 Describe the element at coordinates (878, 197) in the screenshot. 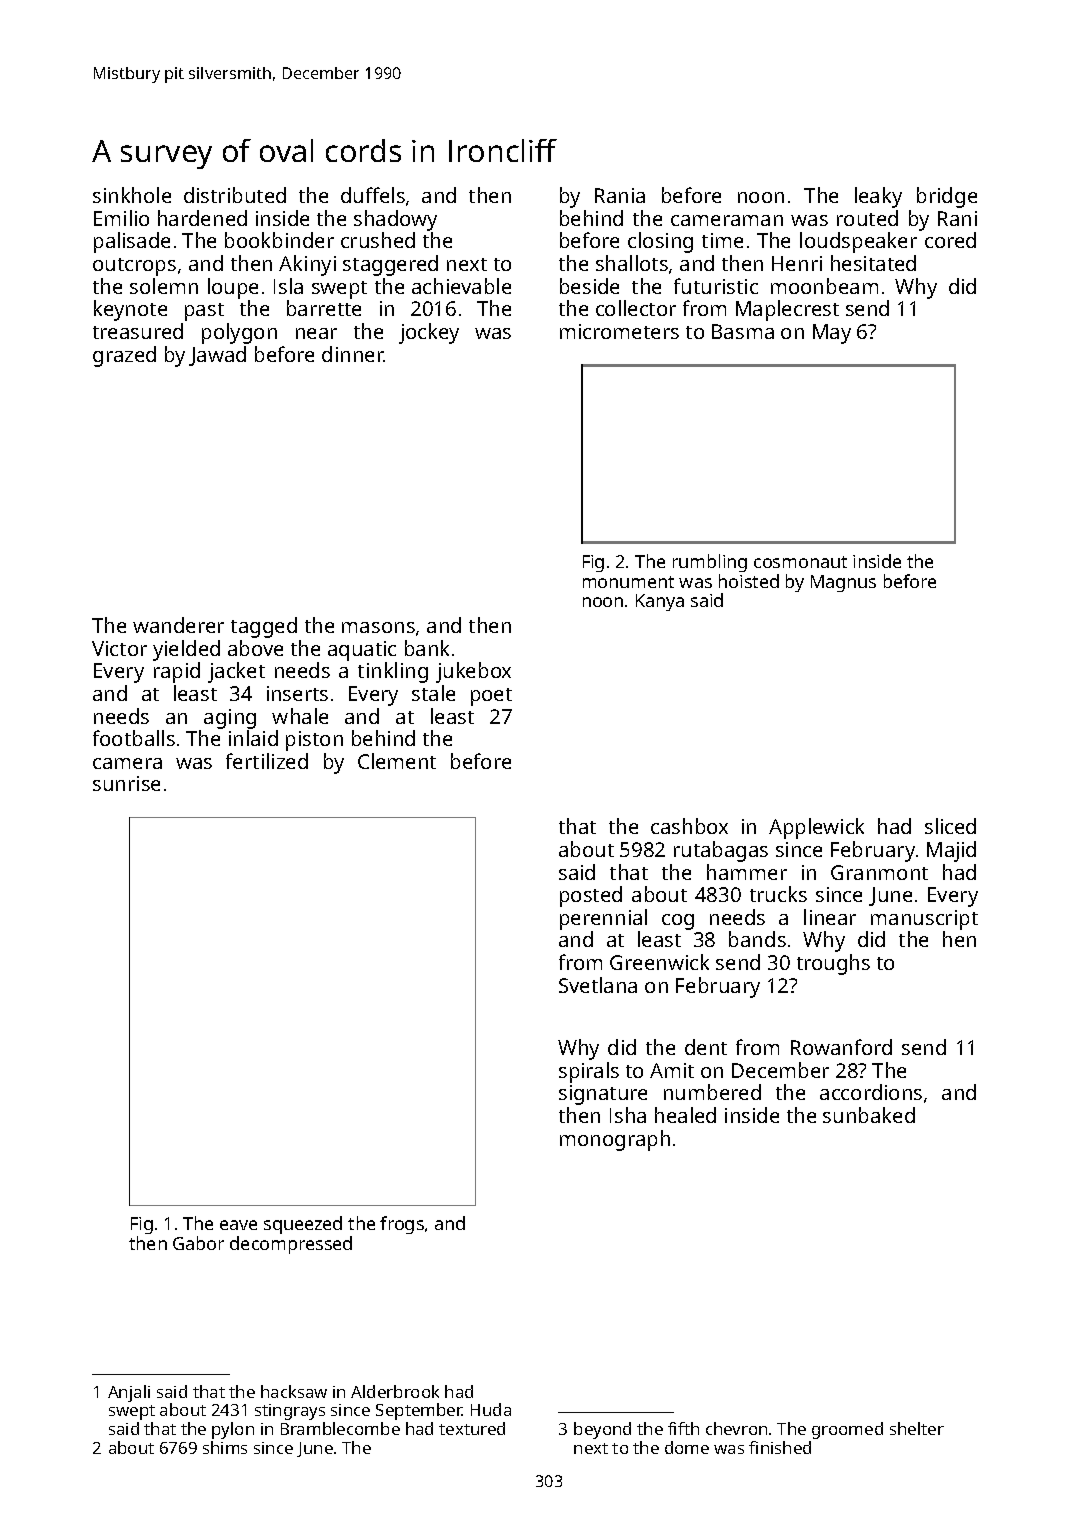

I see `leaky` at that location.
